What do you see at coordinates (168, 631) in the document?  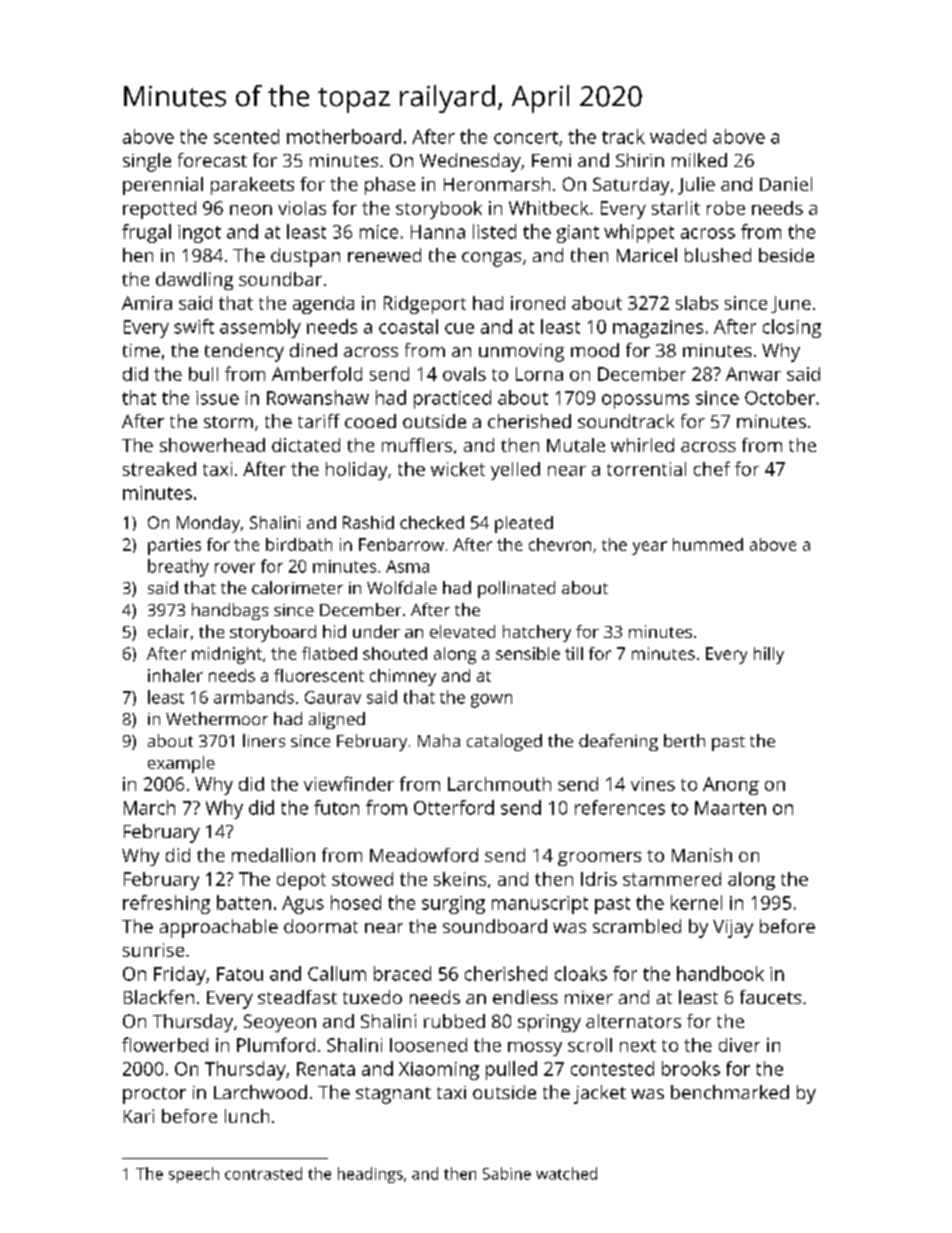 I see `eclair` at bounding box center [168, 631].
